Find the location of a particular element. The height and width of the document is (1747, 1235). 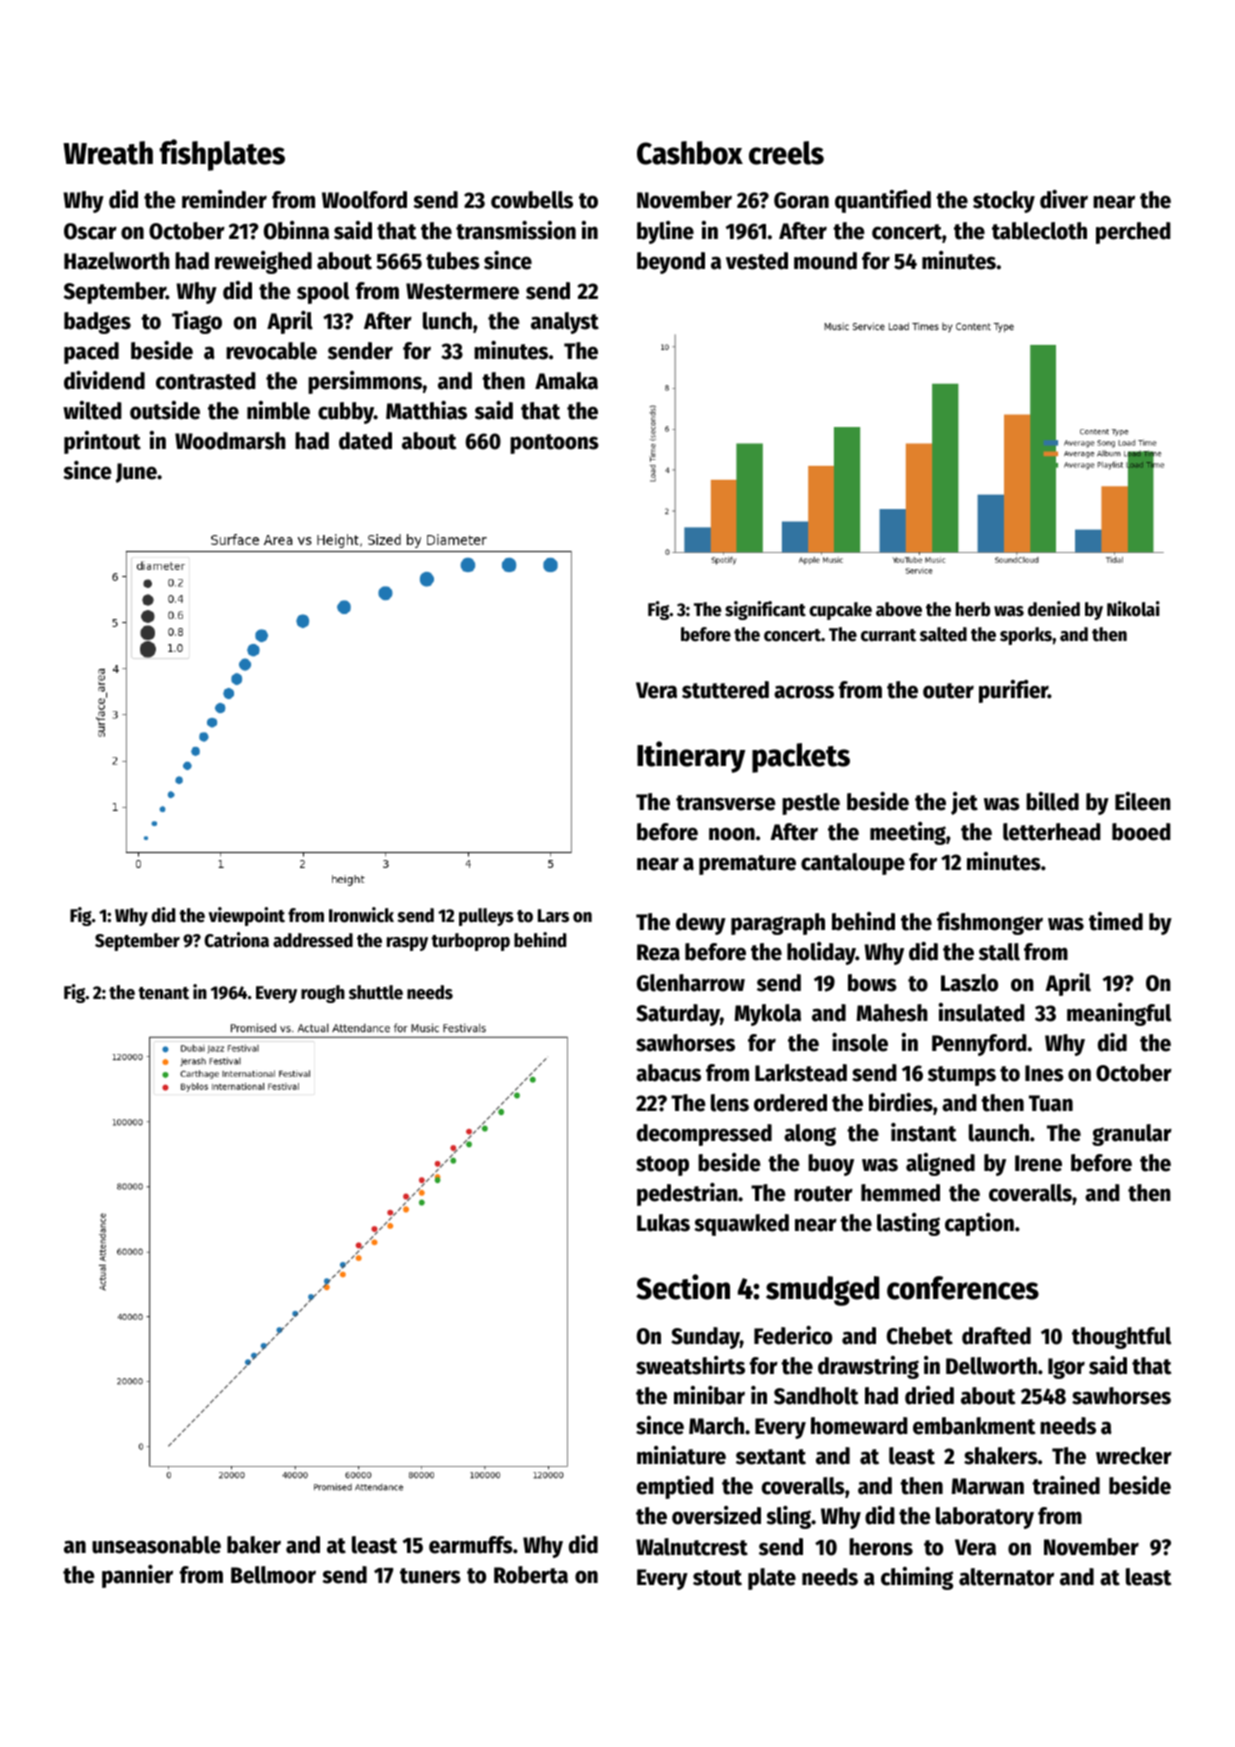

diver is located at coordinates (1064, 199).
